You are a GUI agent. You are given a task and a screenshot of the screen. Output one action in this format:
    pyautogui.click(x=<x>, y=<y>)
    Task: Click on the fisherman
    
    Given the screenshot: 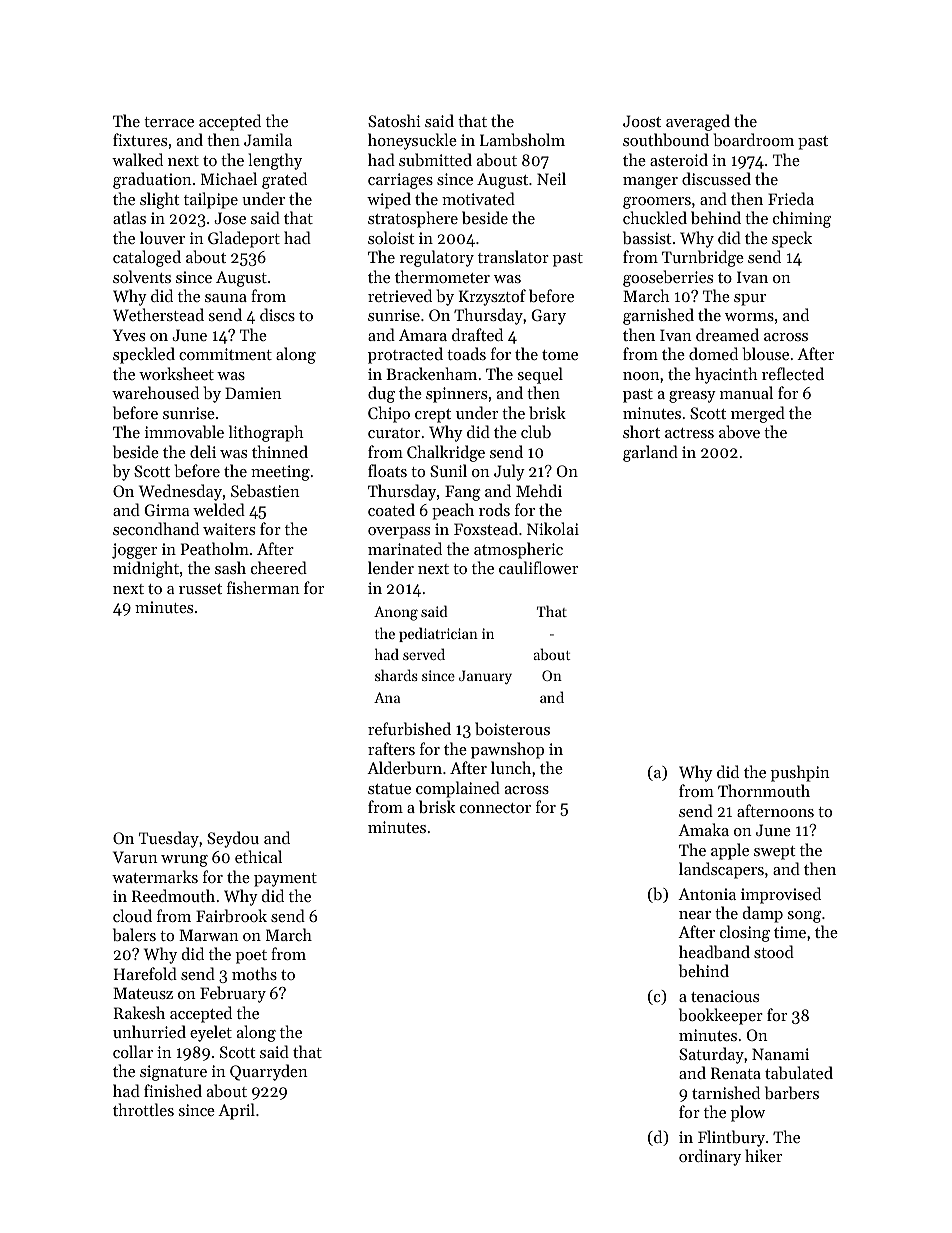 What is the action you would take?
    pyautogui.click(x=263, y=587)
